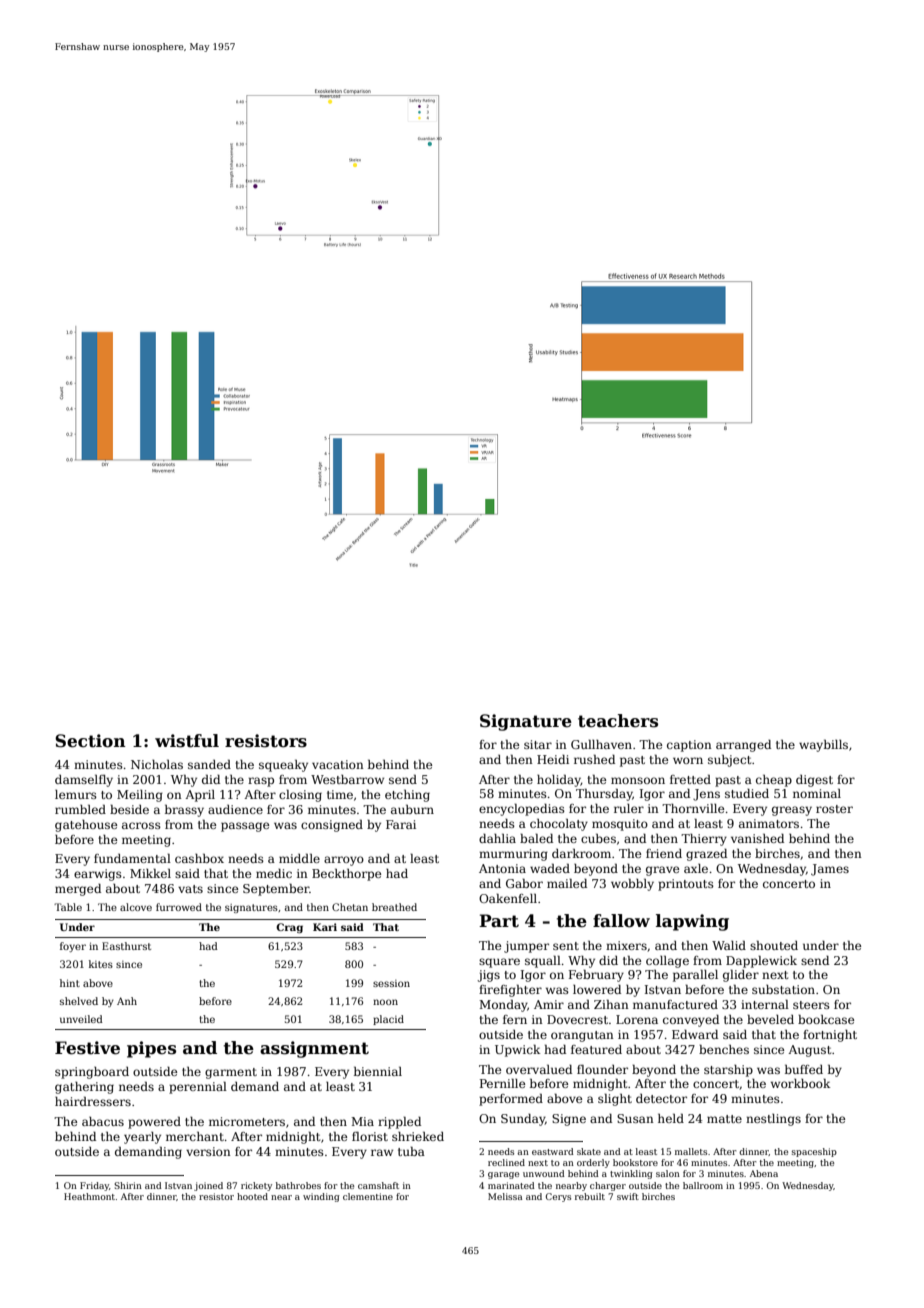 The width and height of the page is (924, 1308). I want to click on breathed, so click(394, 907).
